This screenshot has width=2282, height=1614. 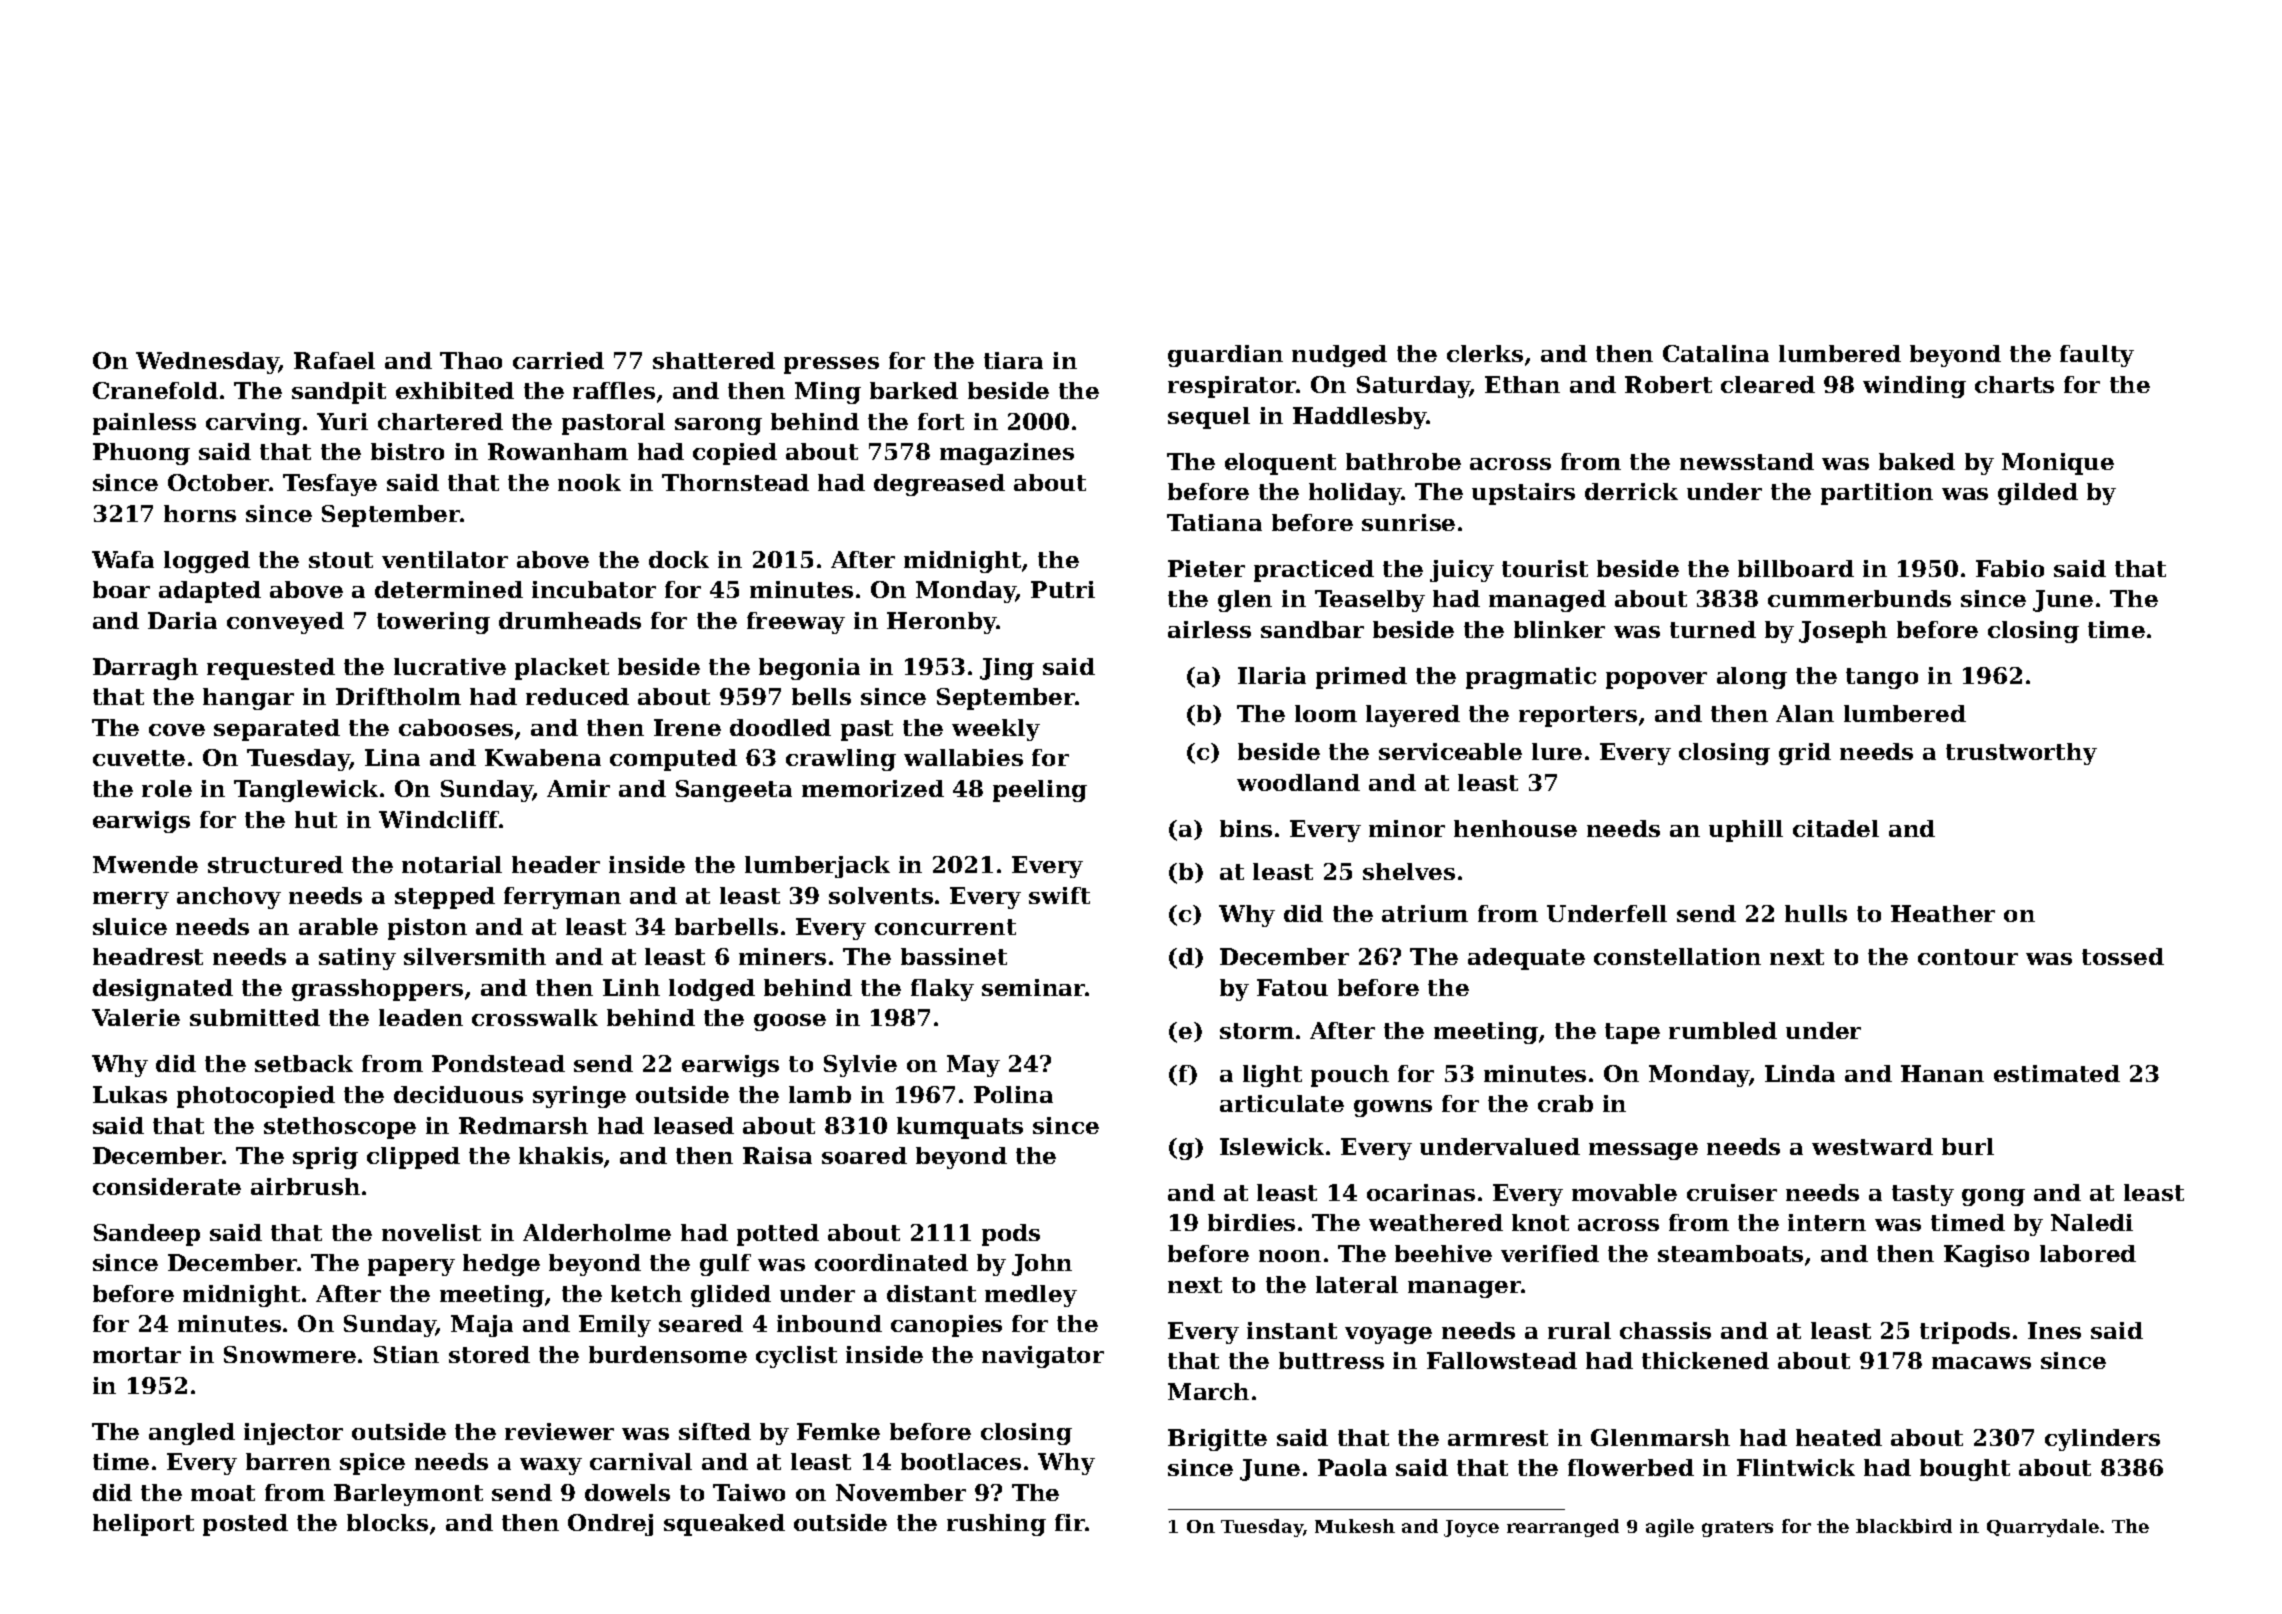 I want to click on reduced, so click(x=577, y=696).
